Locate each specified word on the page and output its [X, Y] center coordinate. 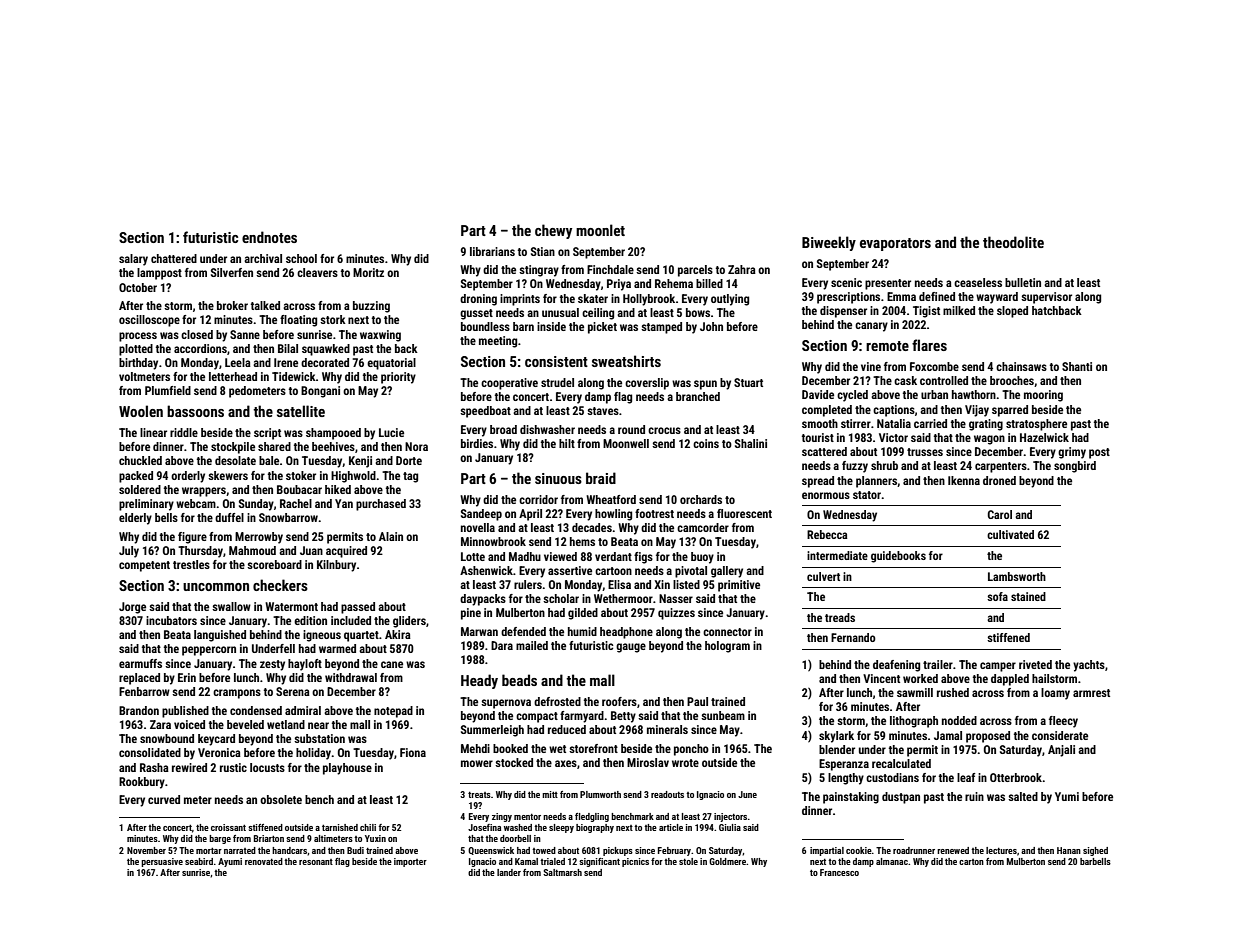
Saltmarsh [562, 872]
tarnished [340, 827]
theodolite [1013, 242]
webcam [196, 503]
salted [1023, 796]
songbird [1075, 467]
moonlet [600, 230]
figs [643, 558]
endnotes [269, 237]
